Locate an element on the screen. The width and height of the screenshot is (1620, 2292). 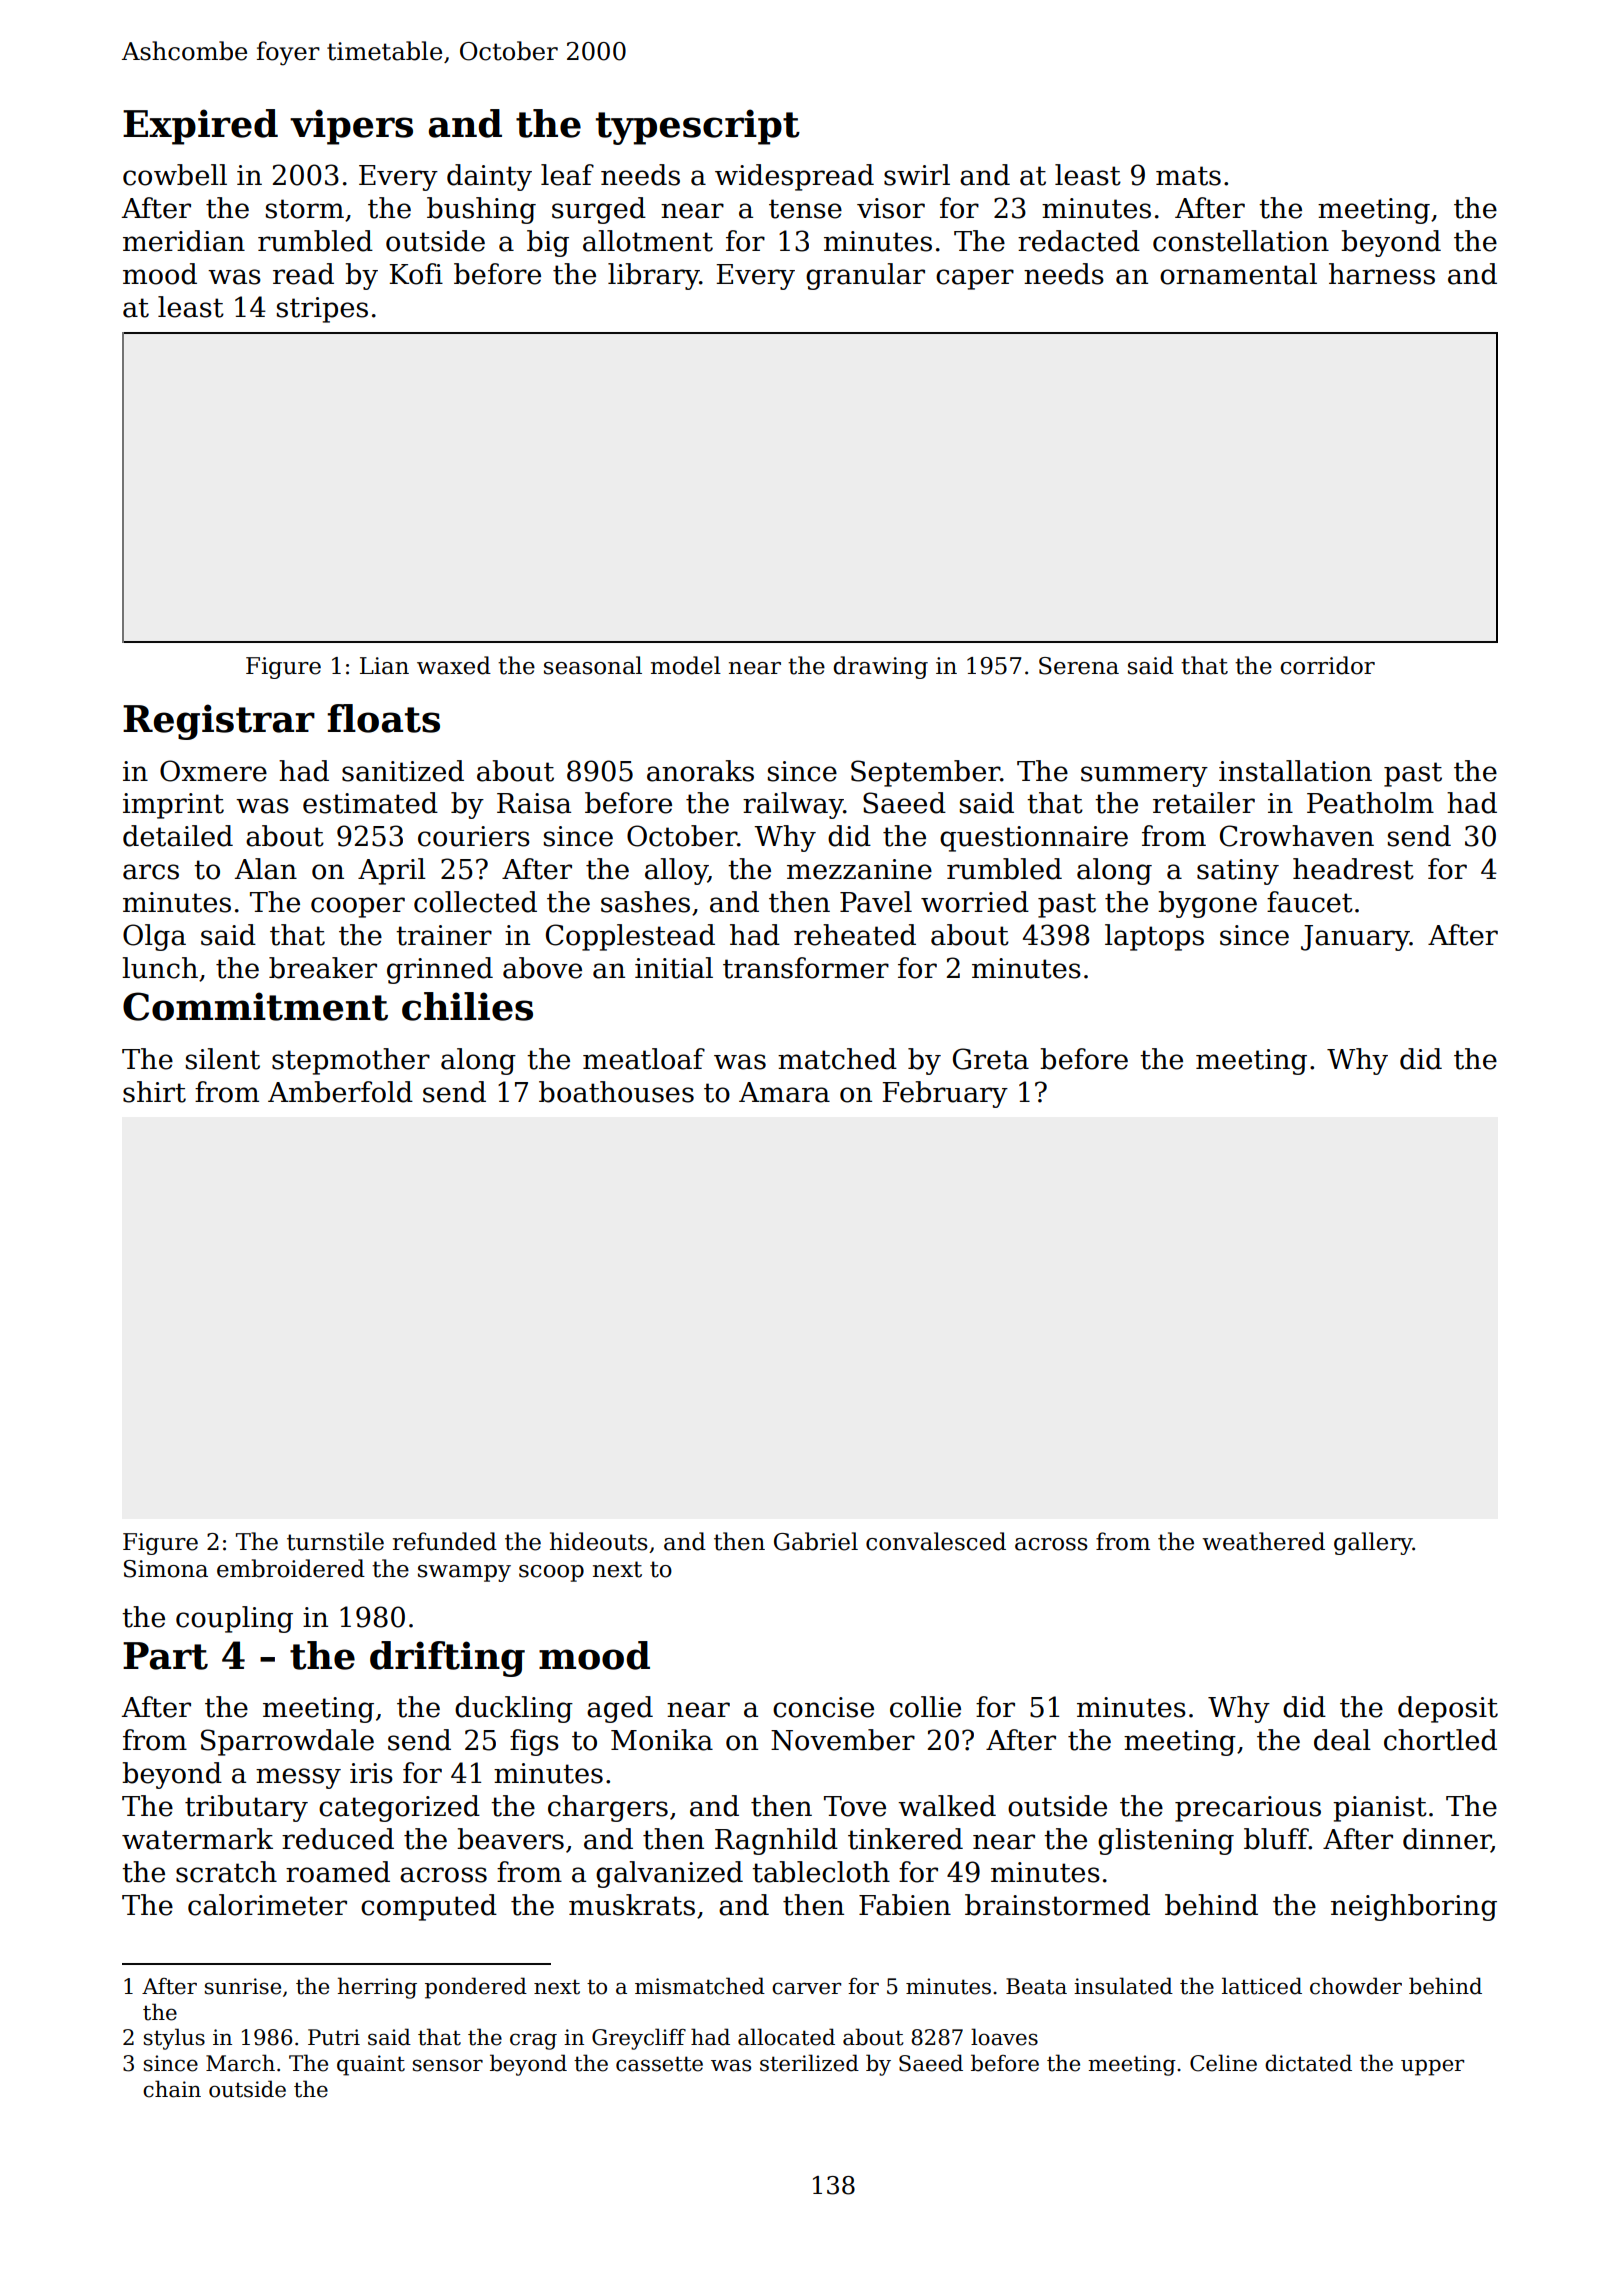
library is located at coordinates (654, 276).
